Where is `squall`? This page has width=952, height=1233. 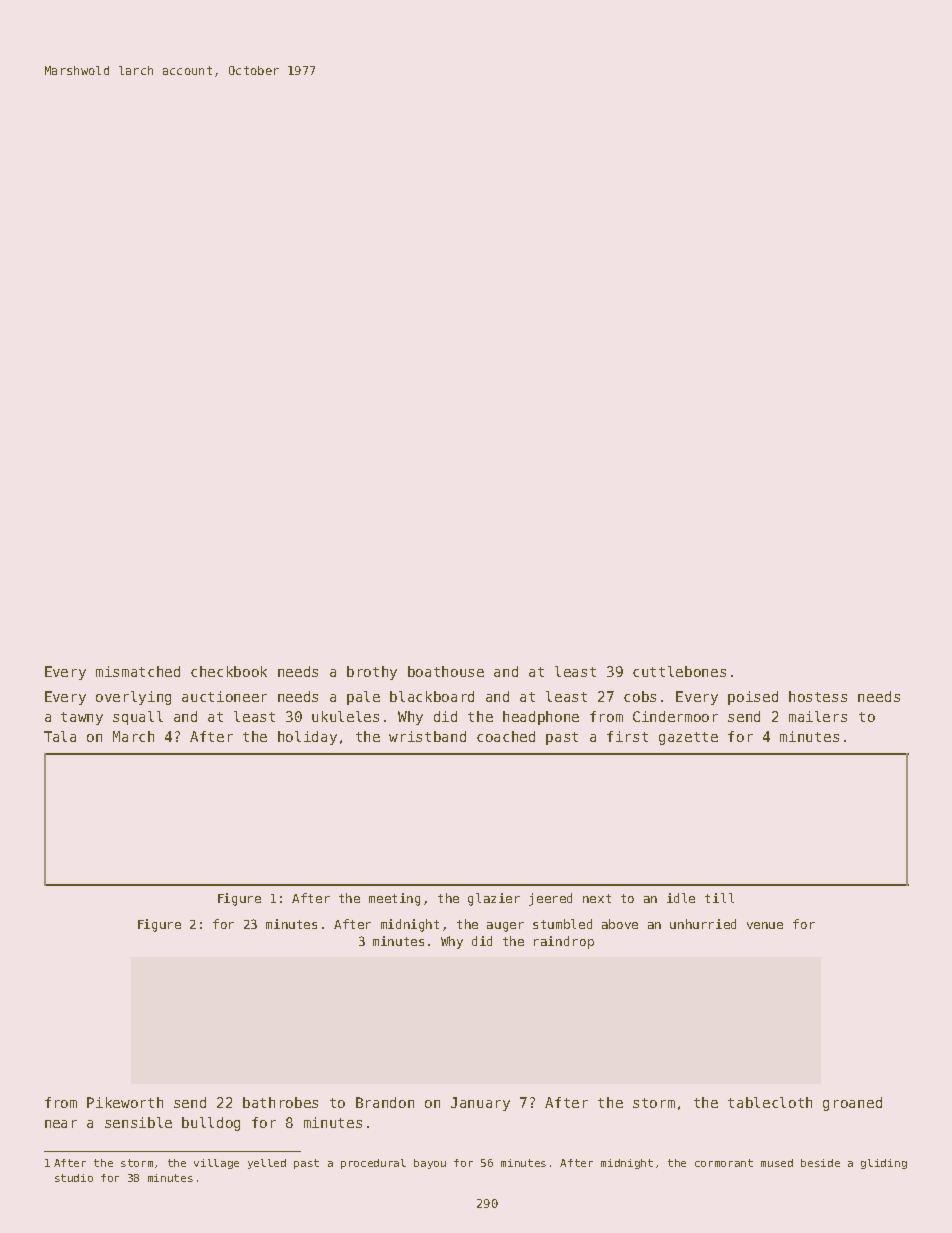 squall is located at coordinates (138, 718).
